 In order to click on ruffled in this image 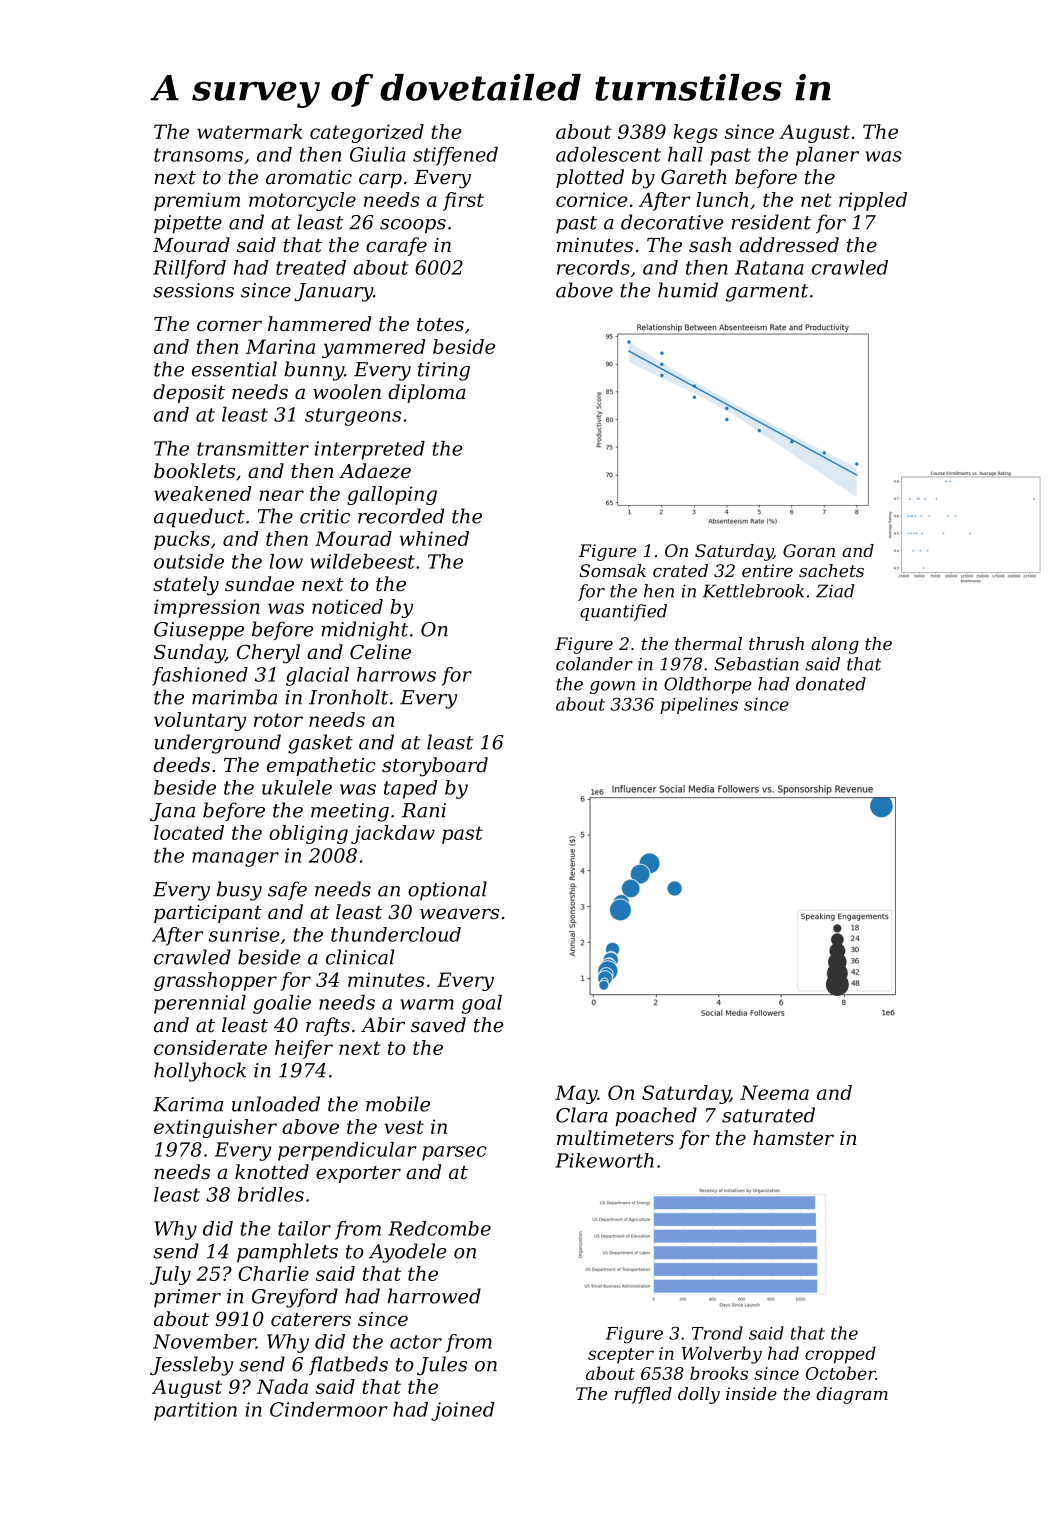, I will do `click(643, 1395)`.
